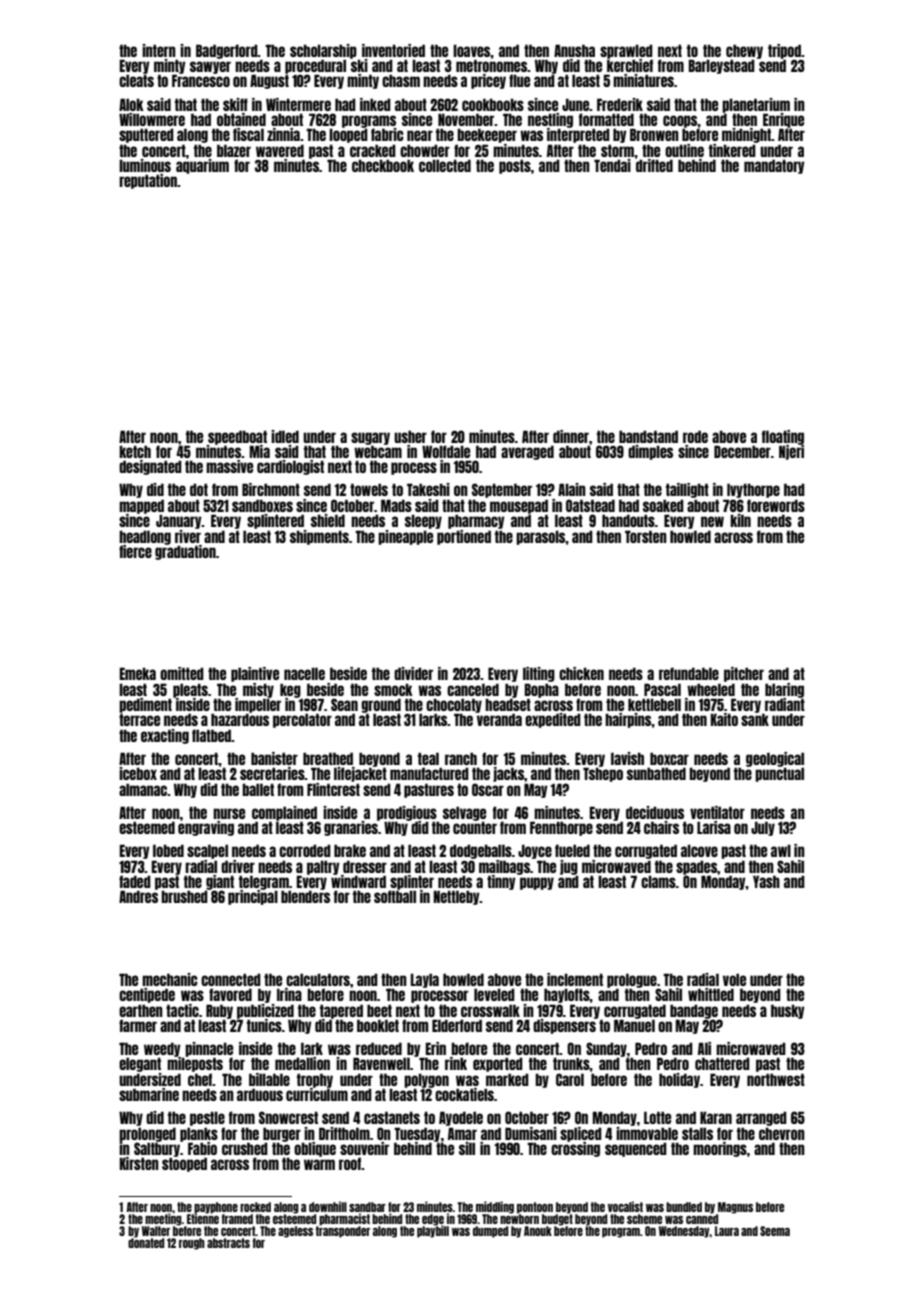 This page has height=1308, width=924. Describe the element at coordinates (396, 505) in the page. I see `Mads` at that location.
